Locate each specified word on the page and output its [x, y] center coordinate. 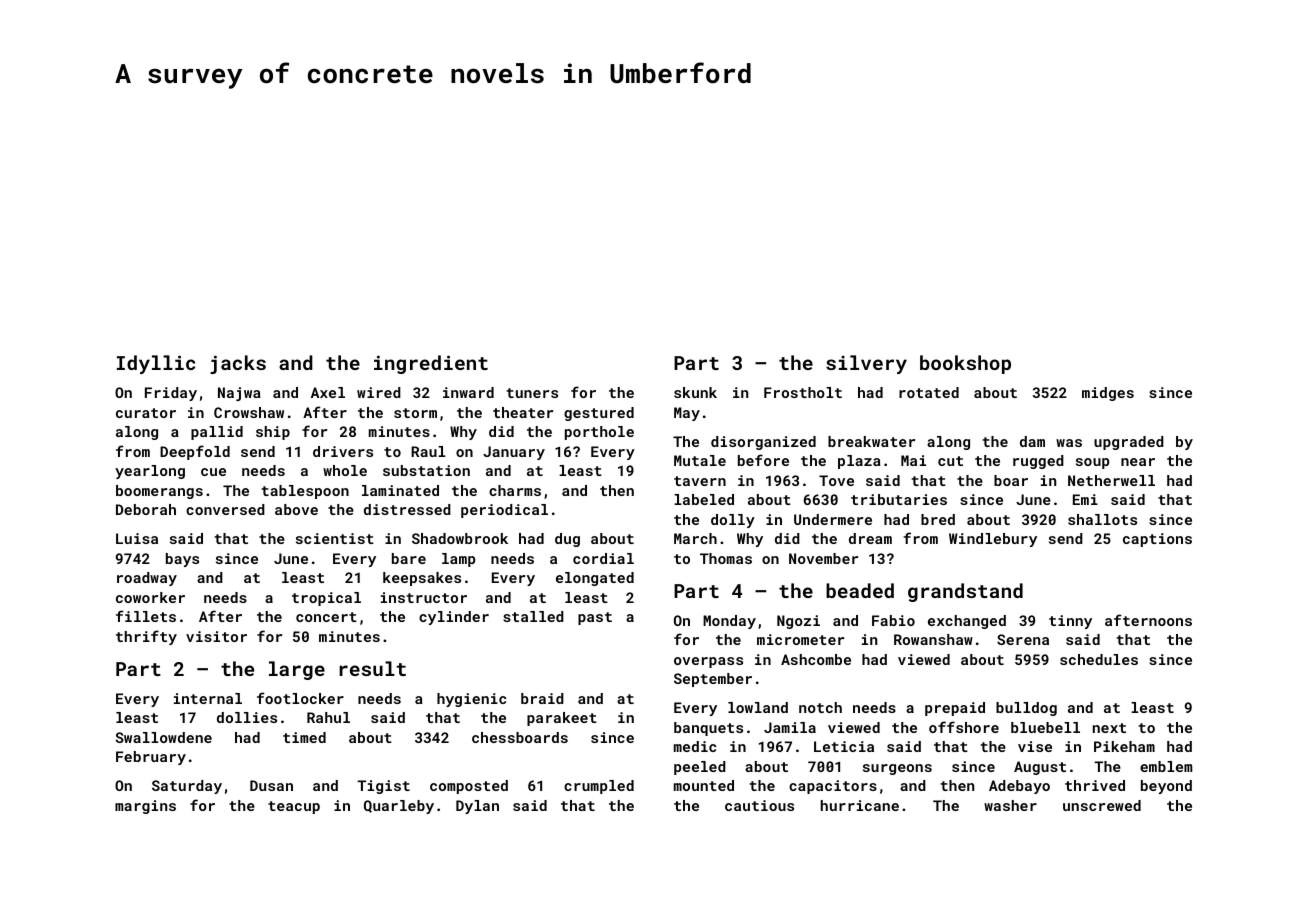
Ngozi [798, 622]
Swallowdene [163, 737]
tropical [326, 599]
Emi [1085, 499]
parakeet [562, 719]
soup [1092, 463]
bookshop [965, 364]
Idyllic [156, 364]
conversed [225, 509]
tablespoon [305, 492]
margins [145, 807]
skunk [695, 392]
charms [515, 490]
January [514, 453]
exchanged [967, 622]
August [1040, 768]
